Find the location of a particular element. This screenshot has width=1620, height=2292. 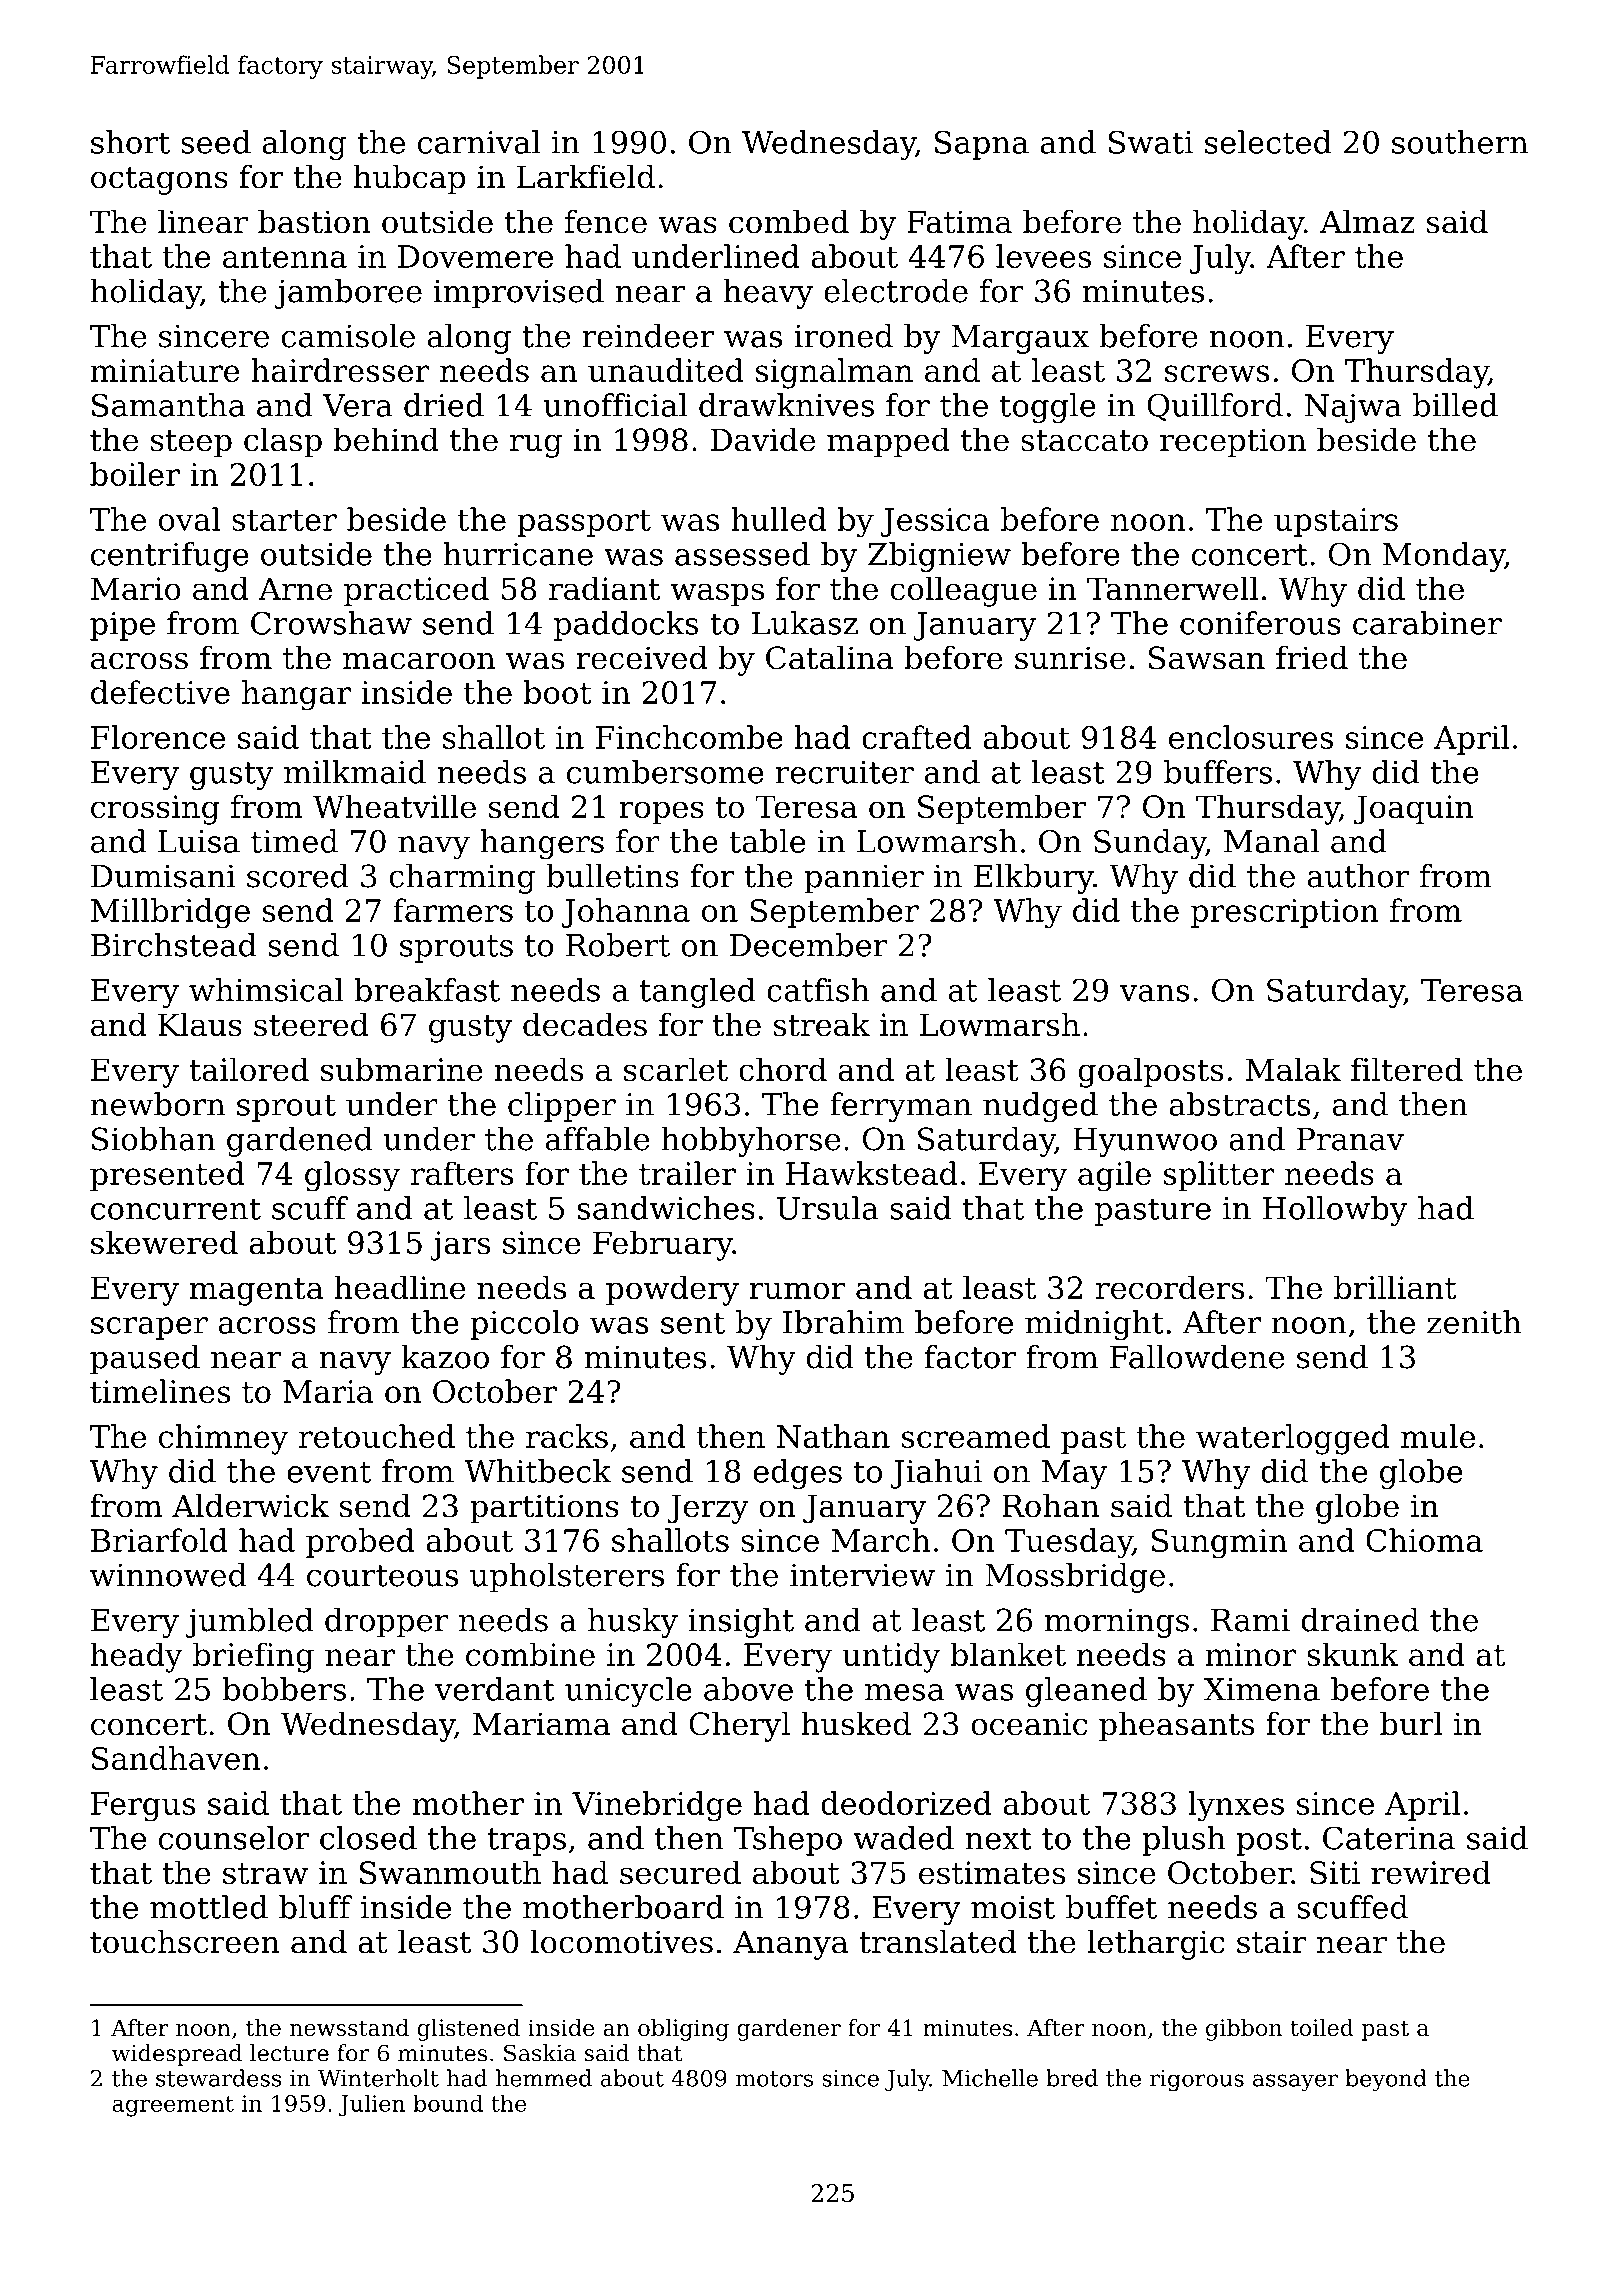

southern is located at coordinates (1460, 142).
